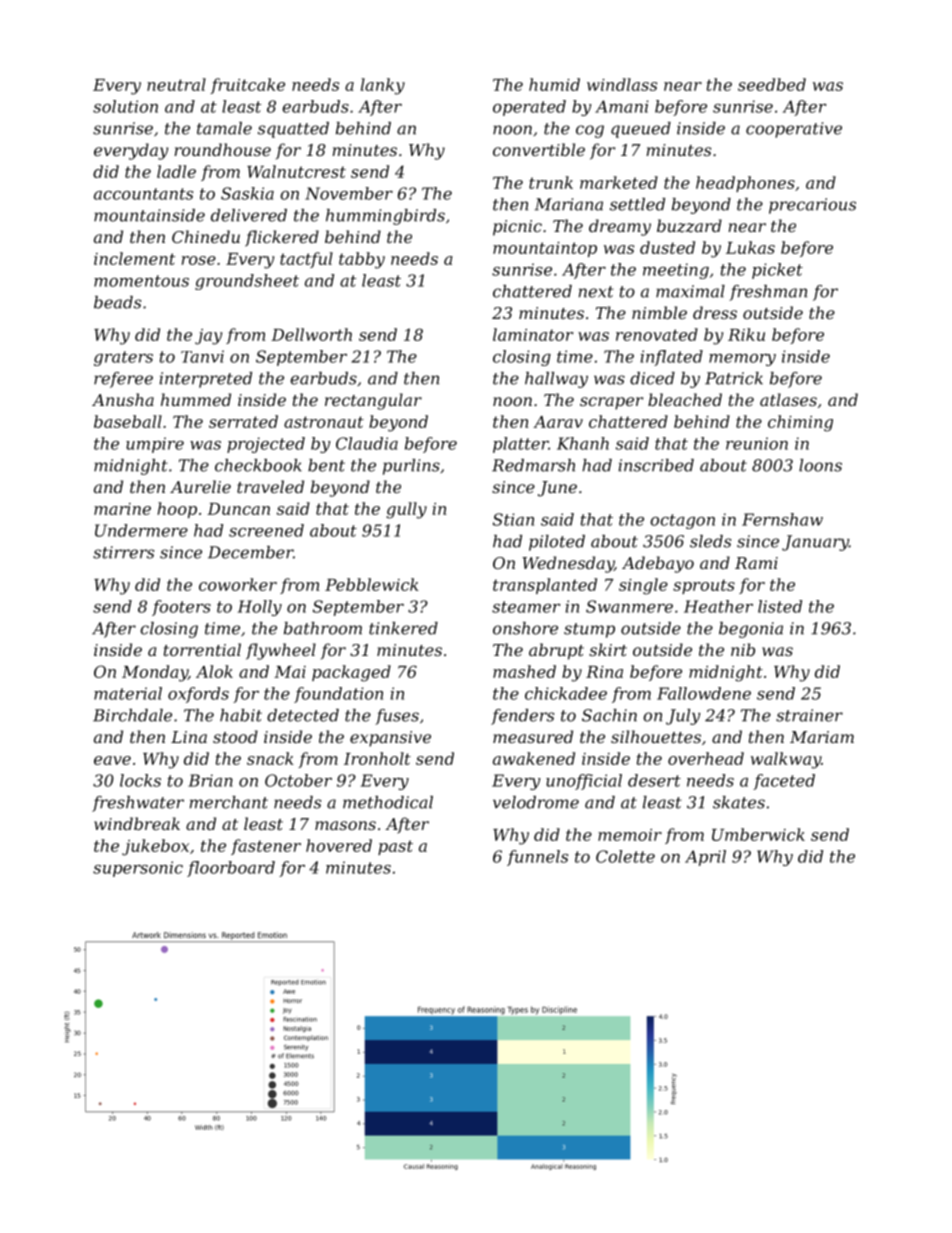 This image has height=1233, width=952. What do you see at coordinates (772, 84) in the image?
I see `seedbed` at bounding box center [772, 84].
